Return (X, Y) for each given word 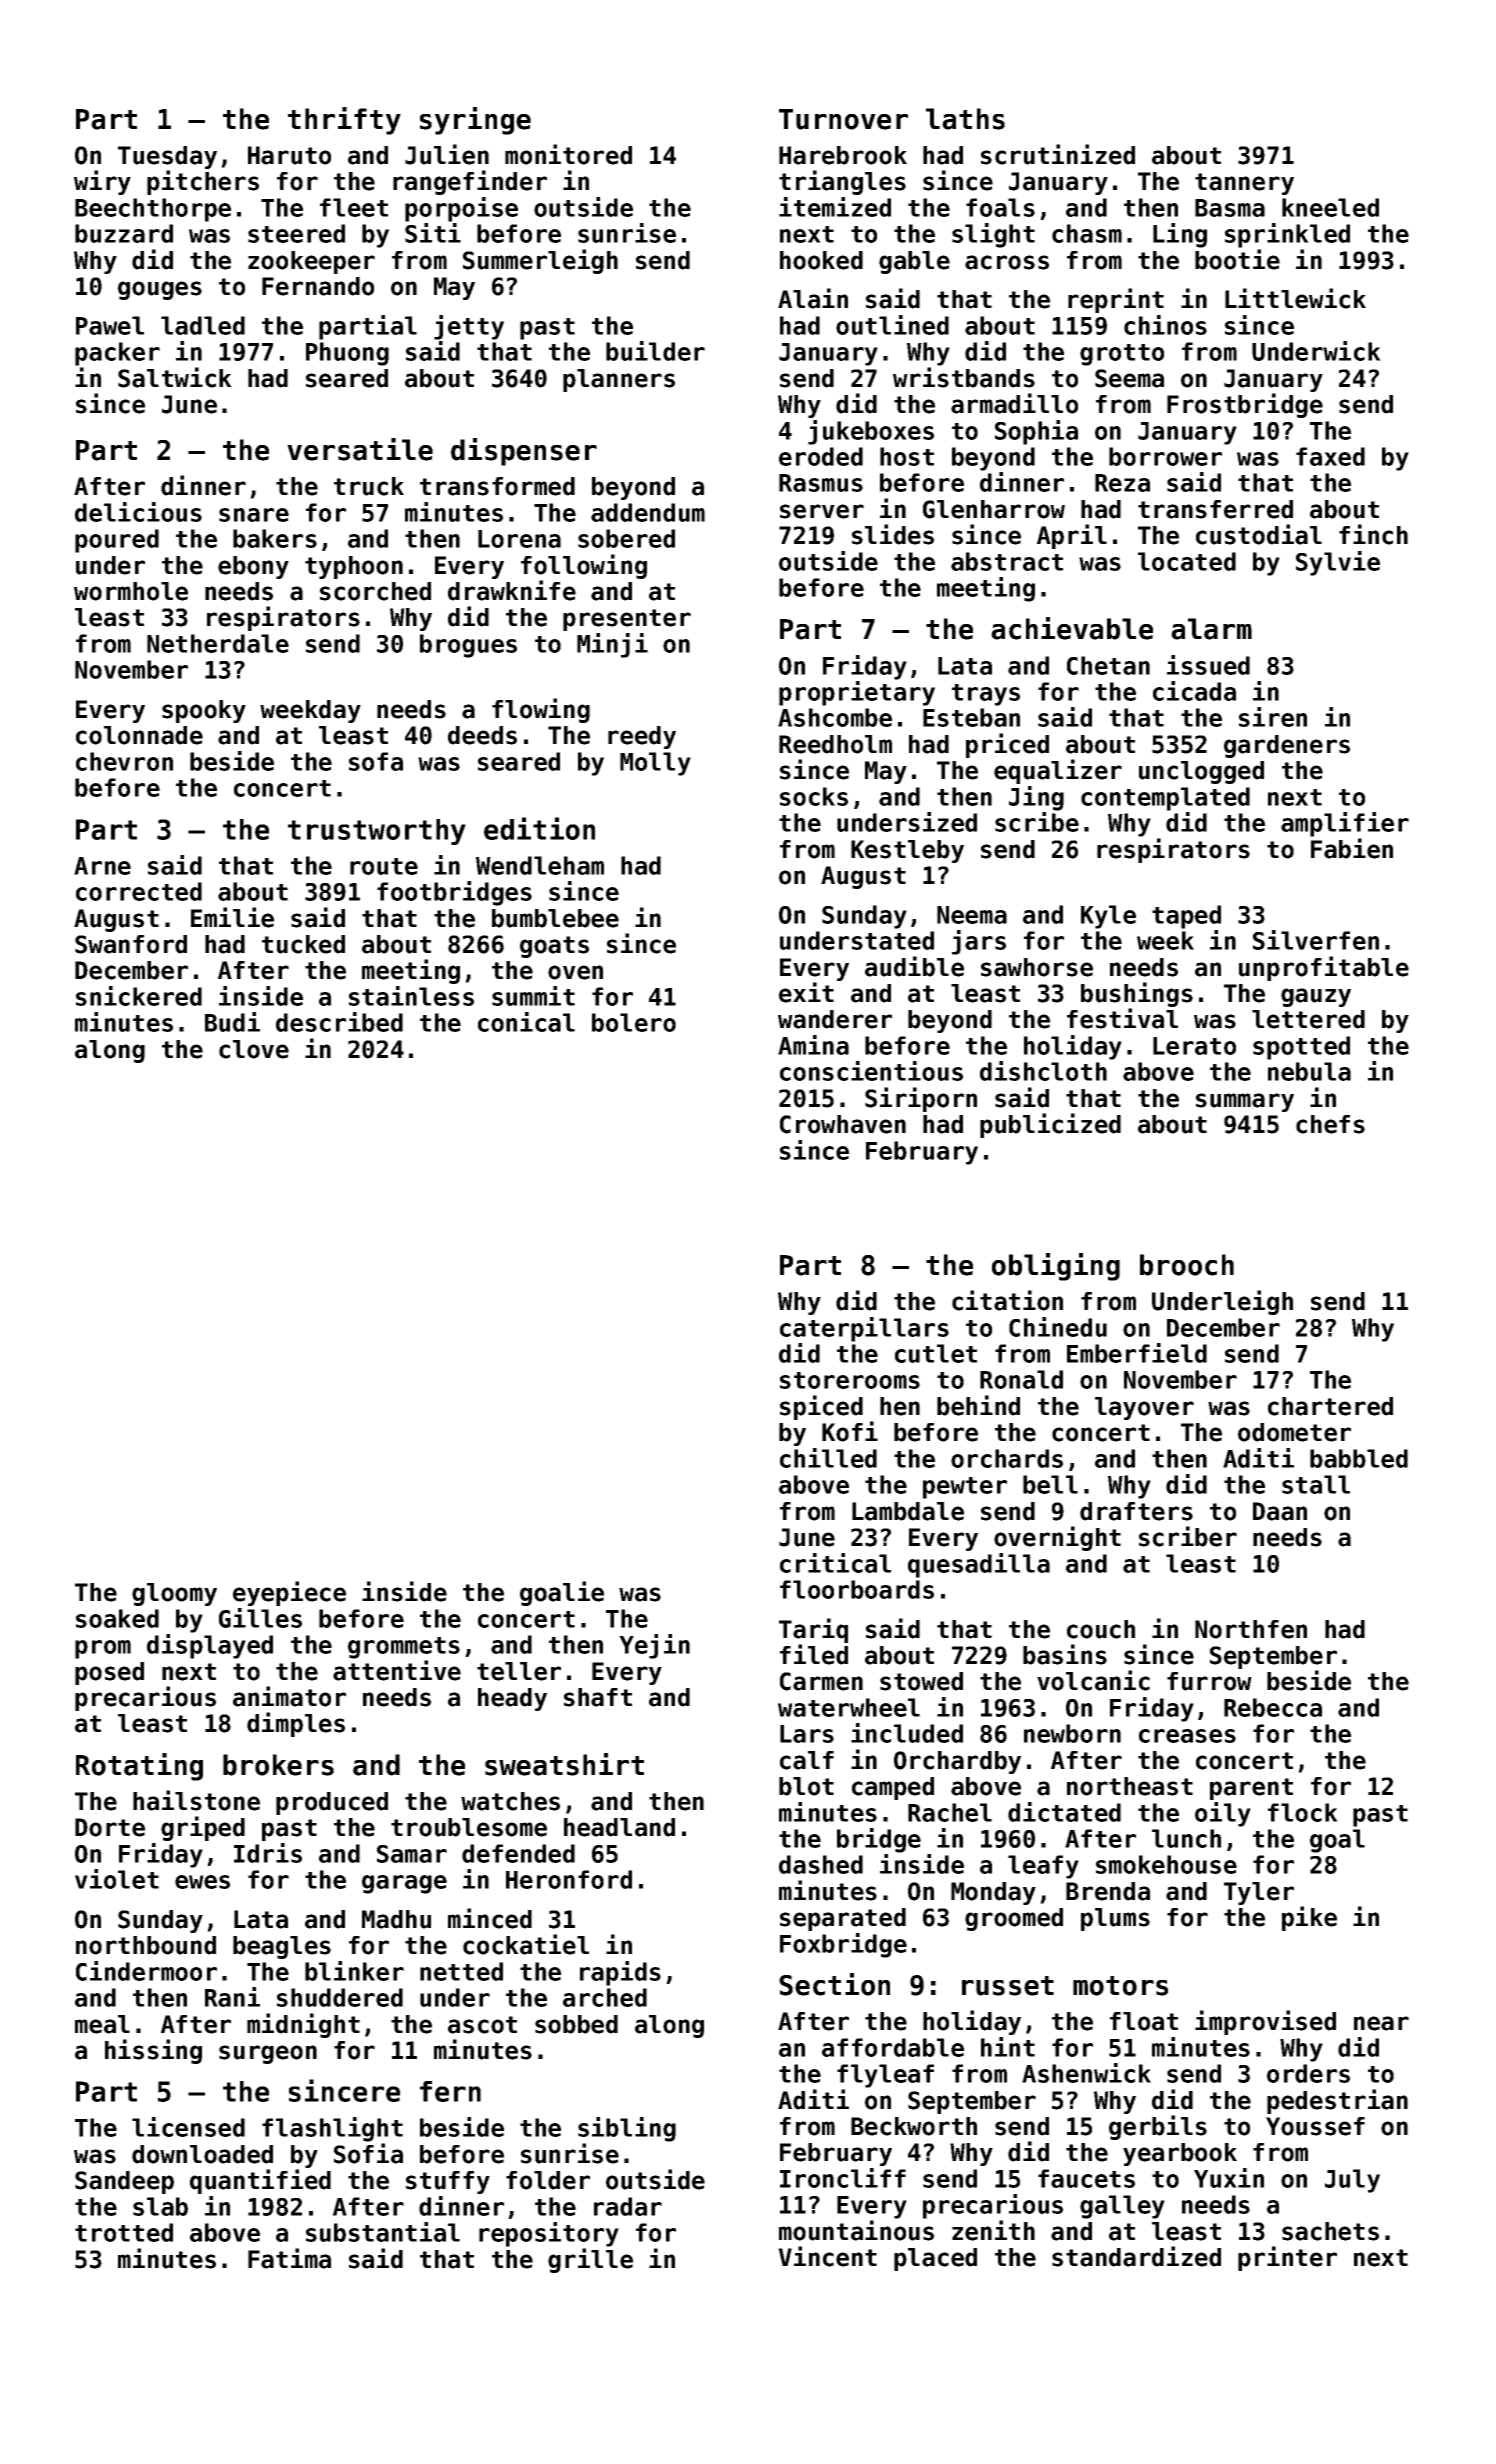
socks (814, 796)
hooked (821, 260)
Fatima (289, 2258)
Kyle (1108, 917)
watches (510, 1801)
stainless (411, 996)
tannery (1244, 184)
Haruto (289, 155)
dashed (821, 1864)
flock (1303, 1812)
